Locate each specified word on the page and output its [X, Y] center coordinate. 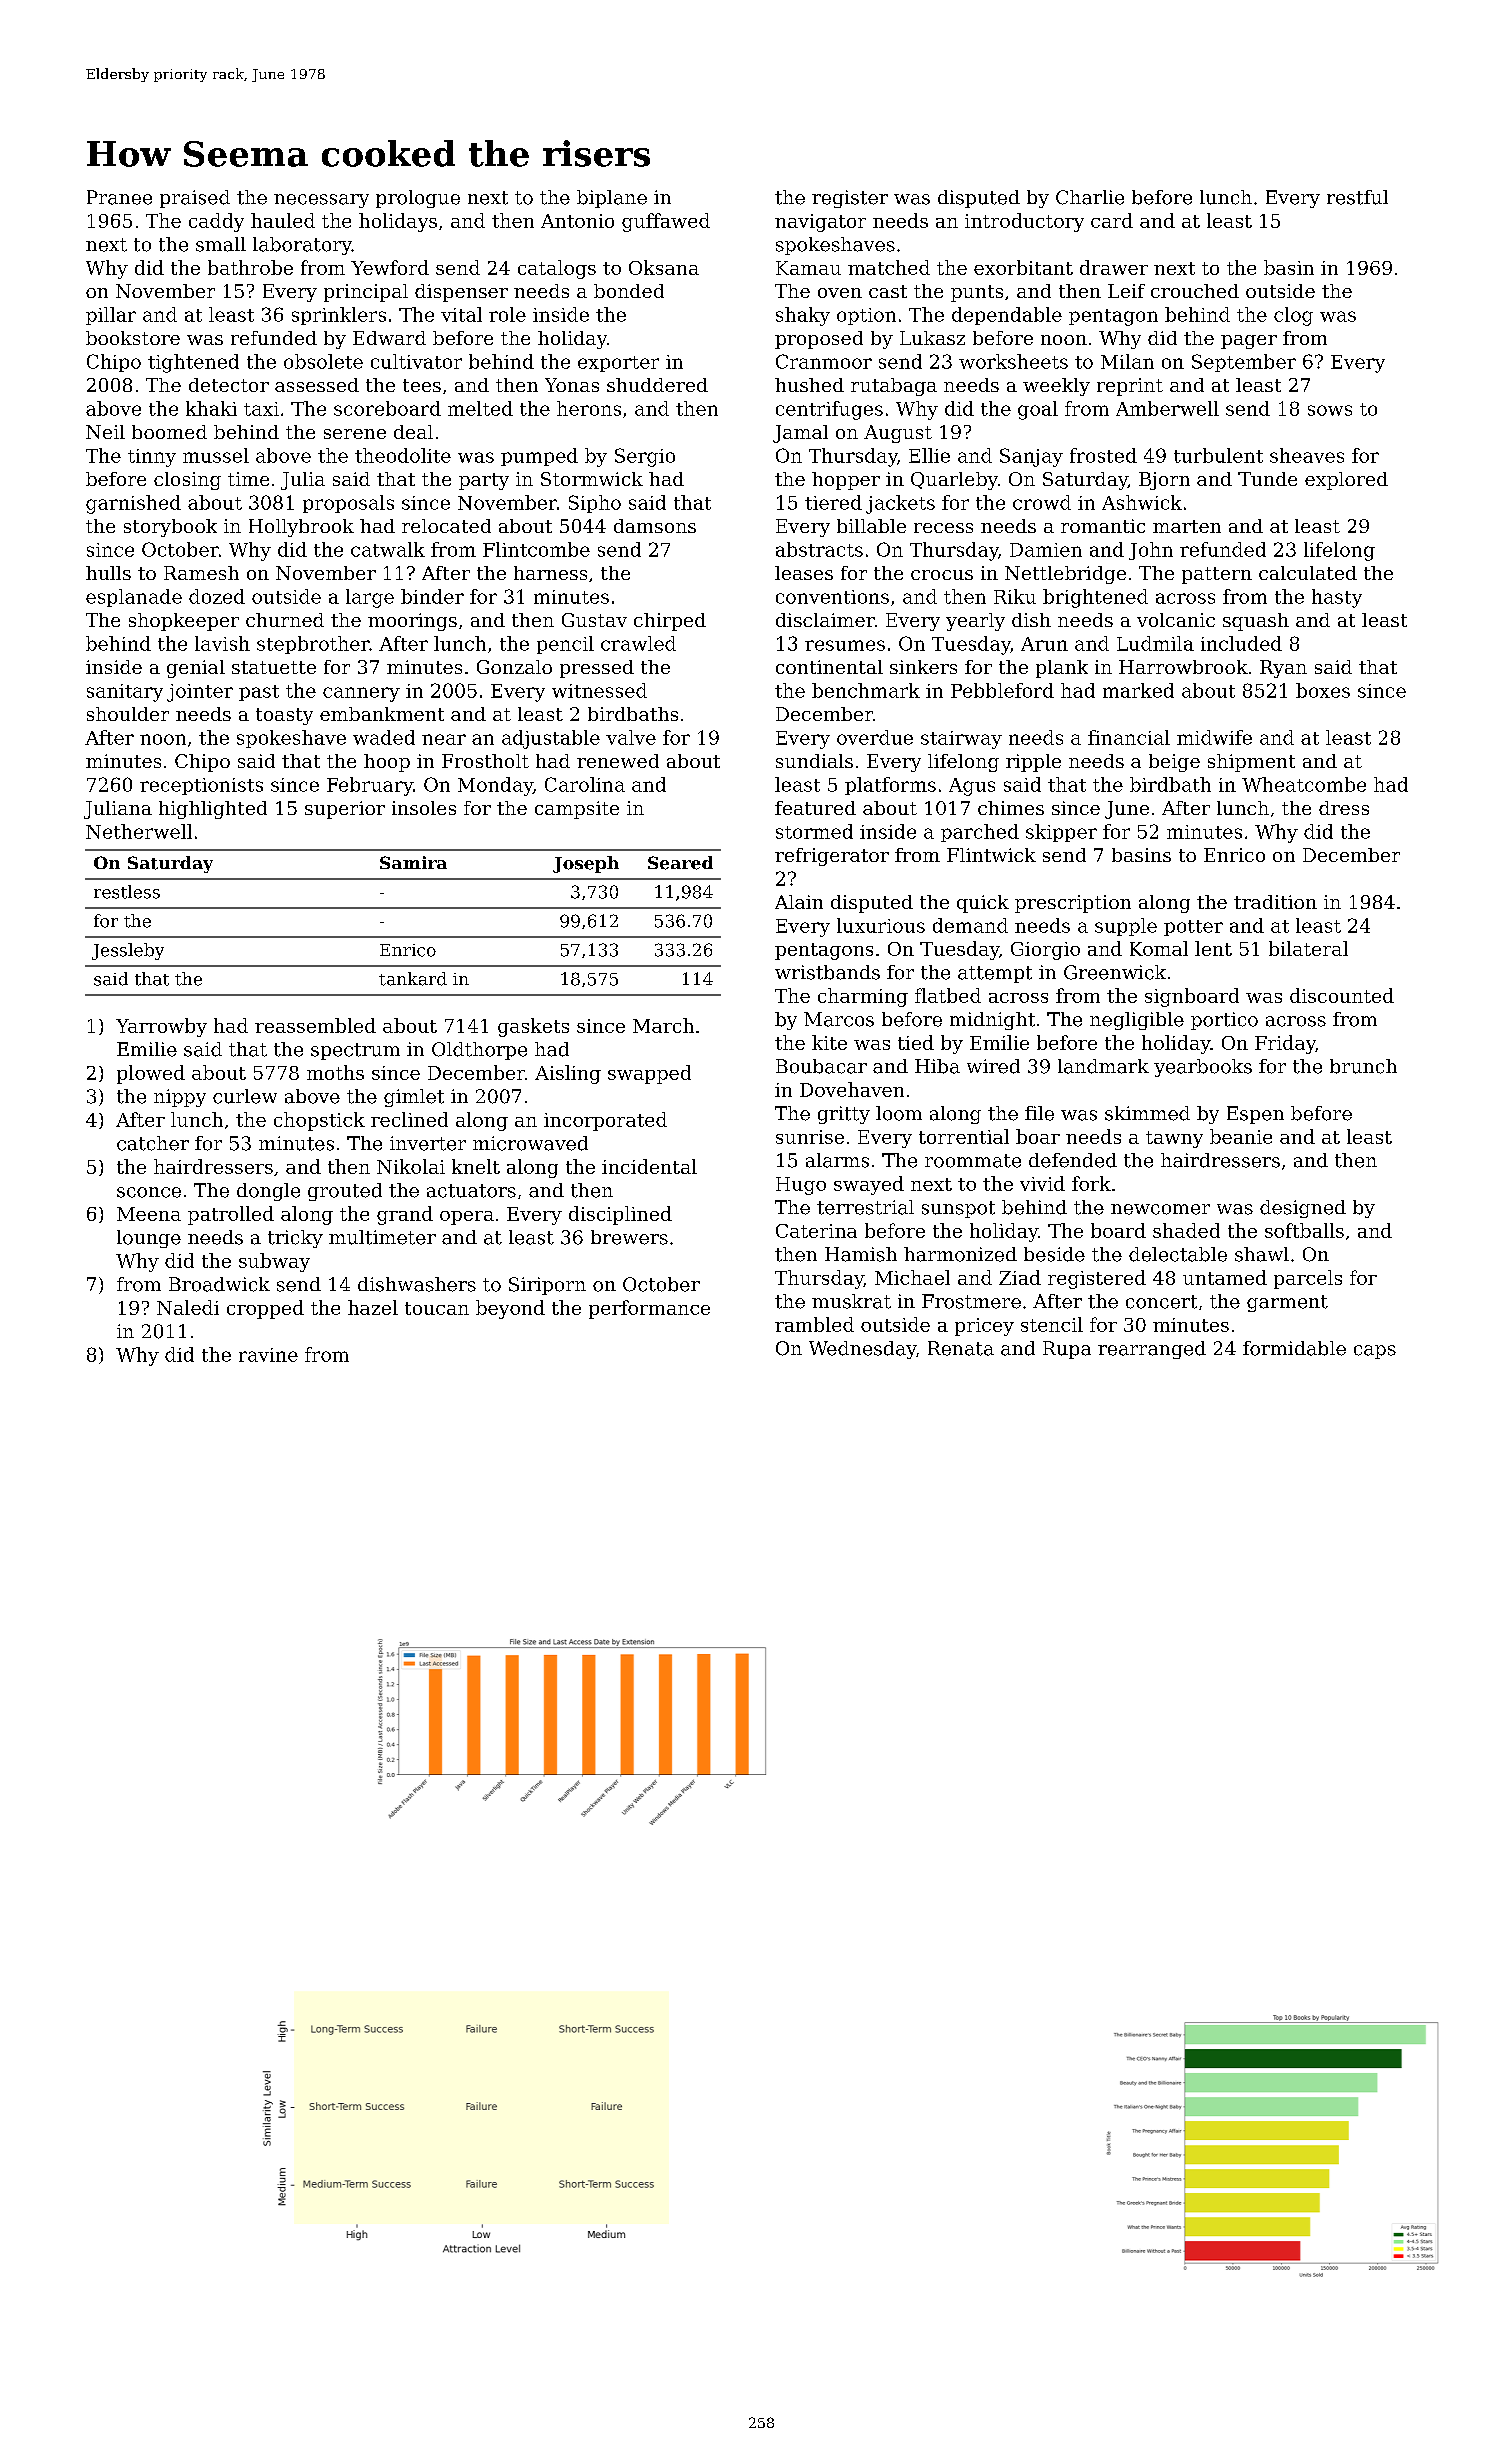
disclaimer [825, 620]
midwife [1214, 737]
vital [461, 314]
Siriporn [547, 1286]
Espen [1255, 1115]
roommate [973, 1161]
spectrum [355, 1051]
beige [1174, 763]
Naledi [188, 1307]
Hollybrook [301, 528]
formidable [1294, 1348]
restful [1357, 197]
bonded [629, 291]
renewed [618, 761]
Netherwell [139, 831]
